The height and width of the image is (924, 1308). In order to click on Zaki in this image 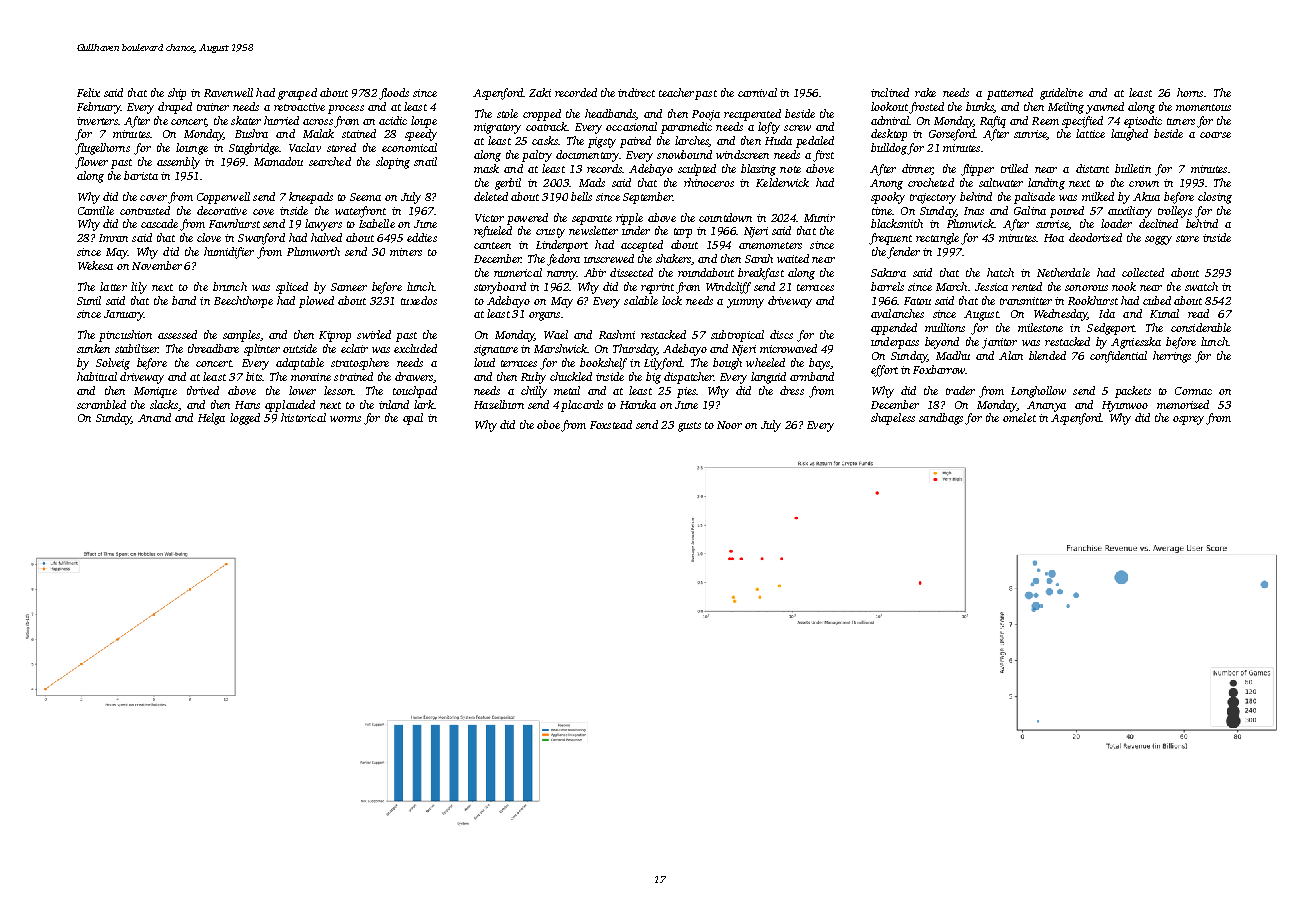, I will do `click(540, 92)`.
